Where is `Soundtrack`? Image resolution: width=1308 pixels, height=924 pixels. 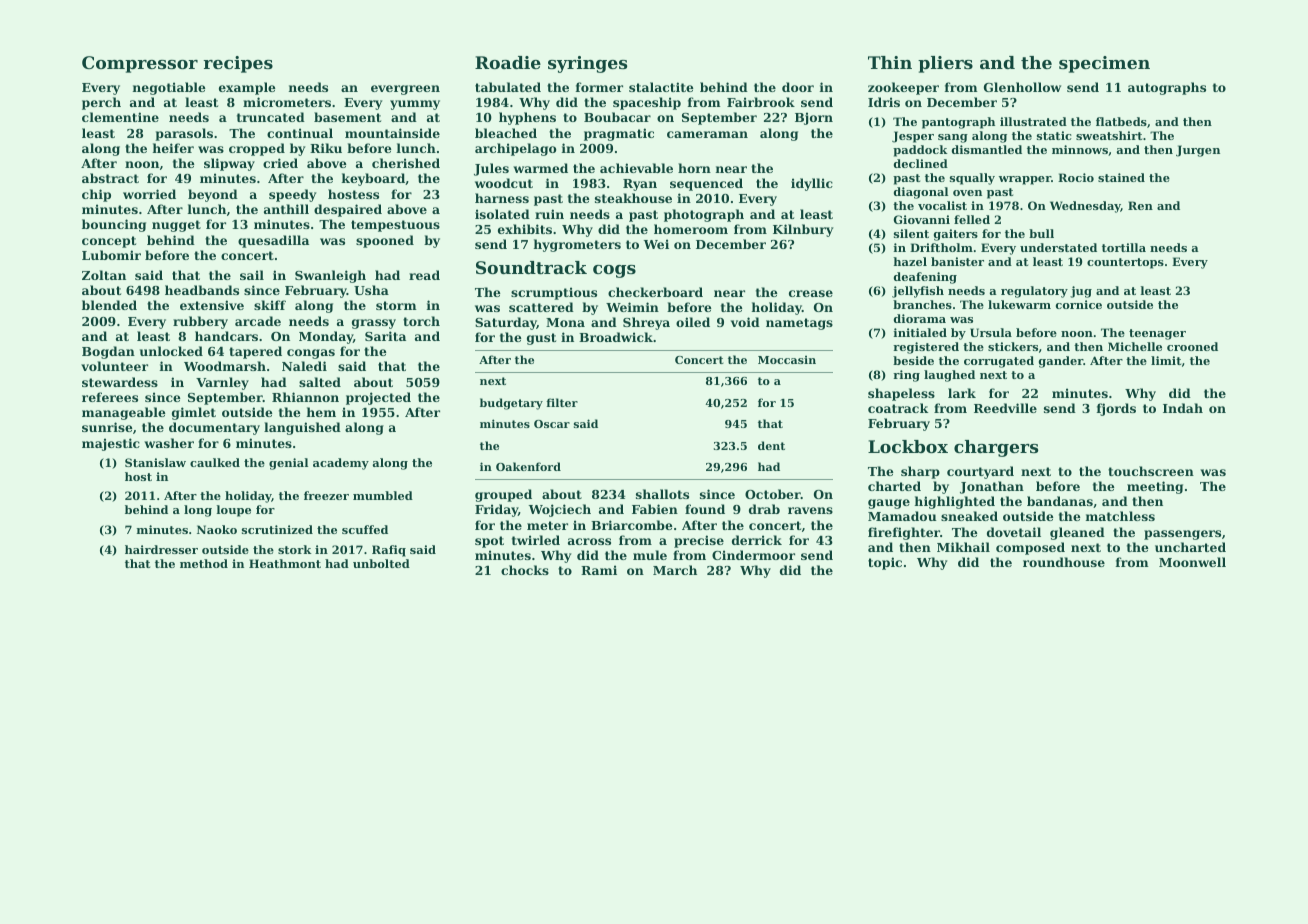 Soundtrack is located at coordinates (531, 267).
